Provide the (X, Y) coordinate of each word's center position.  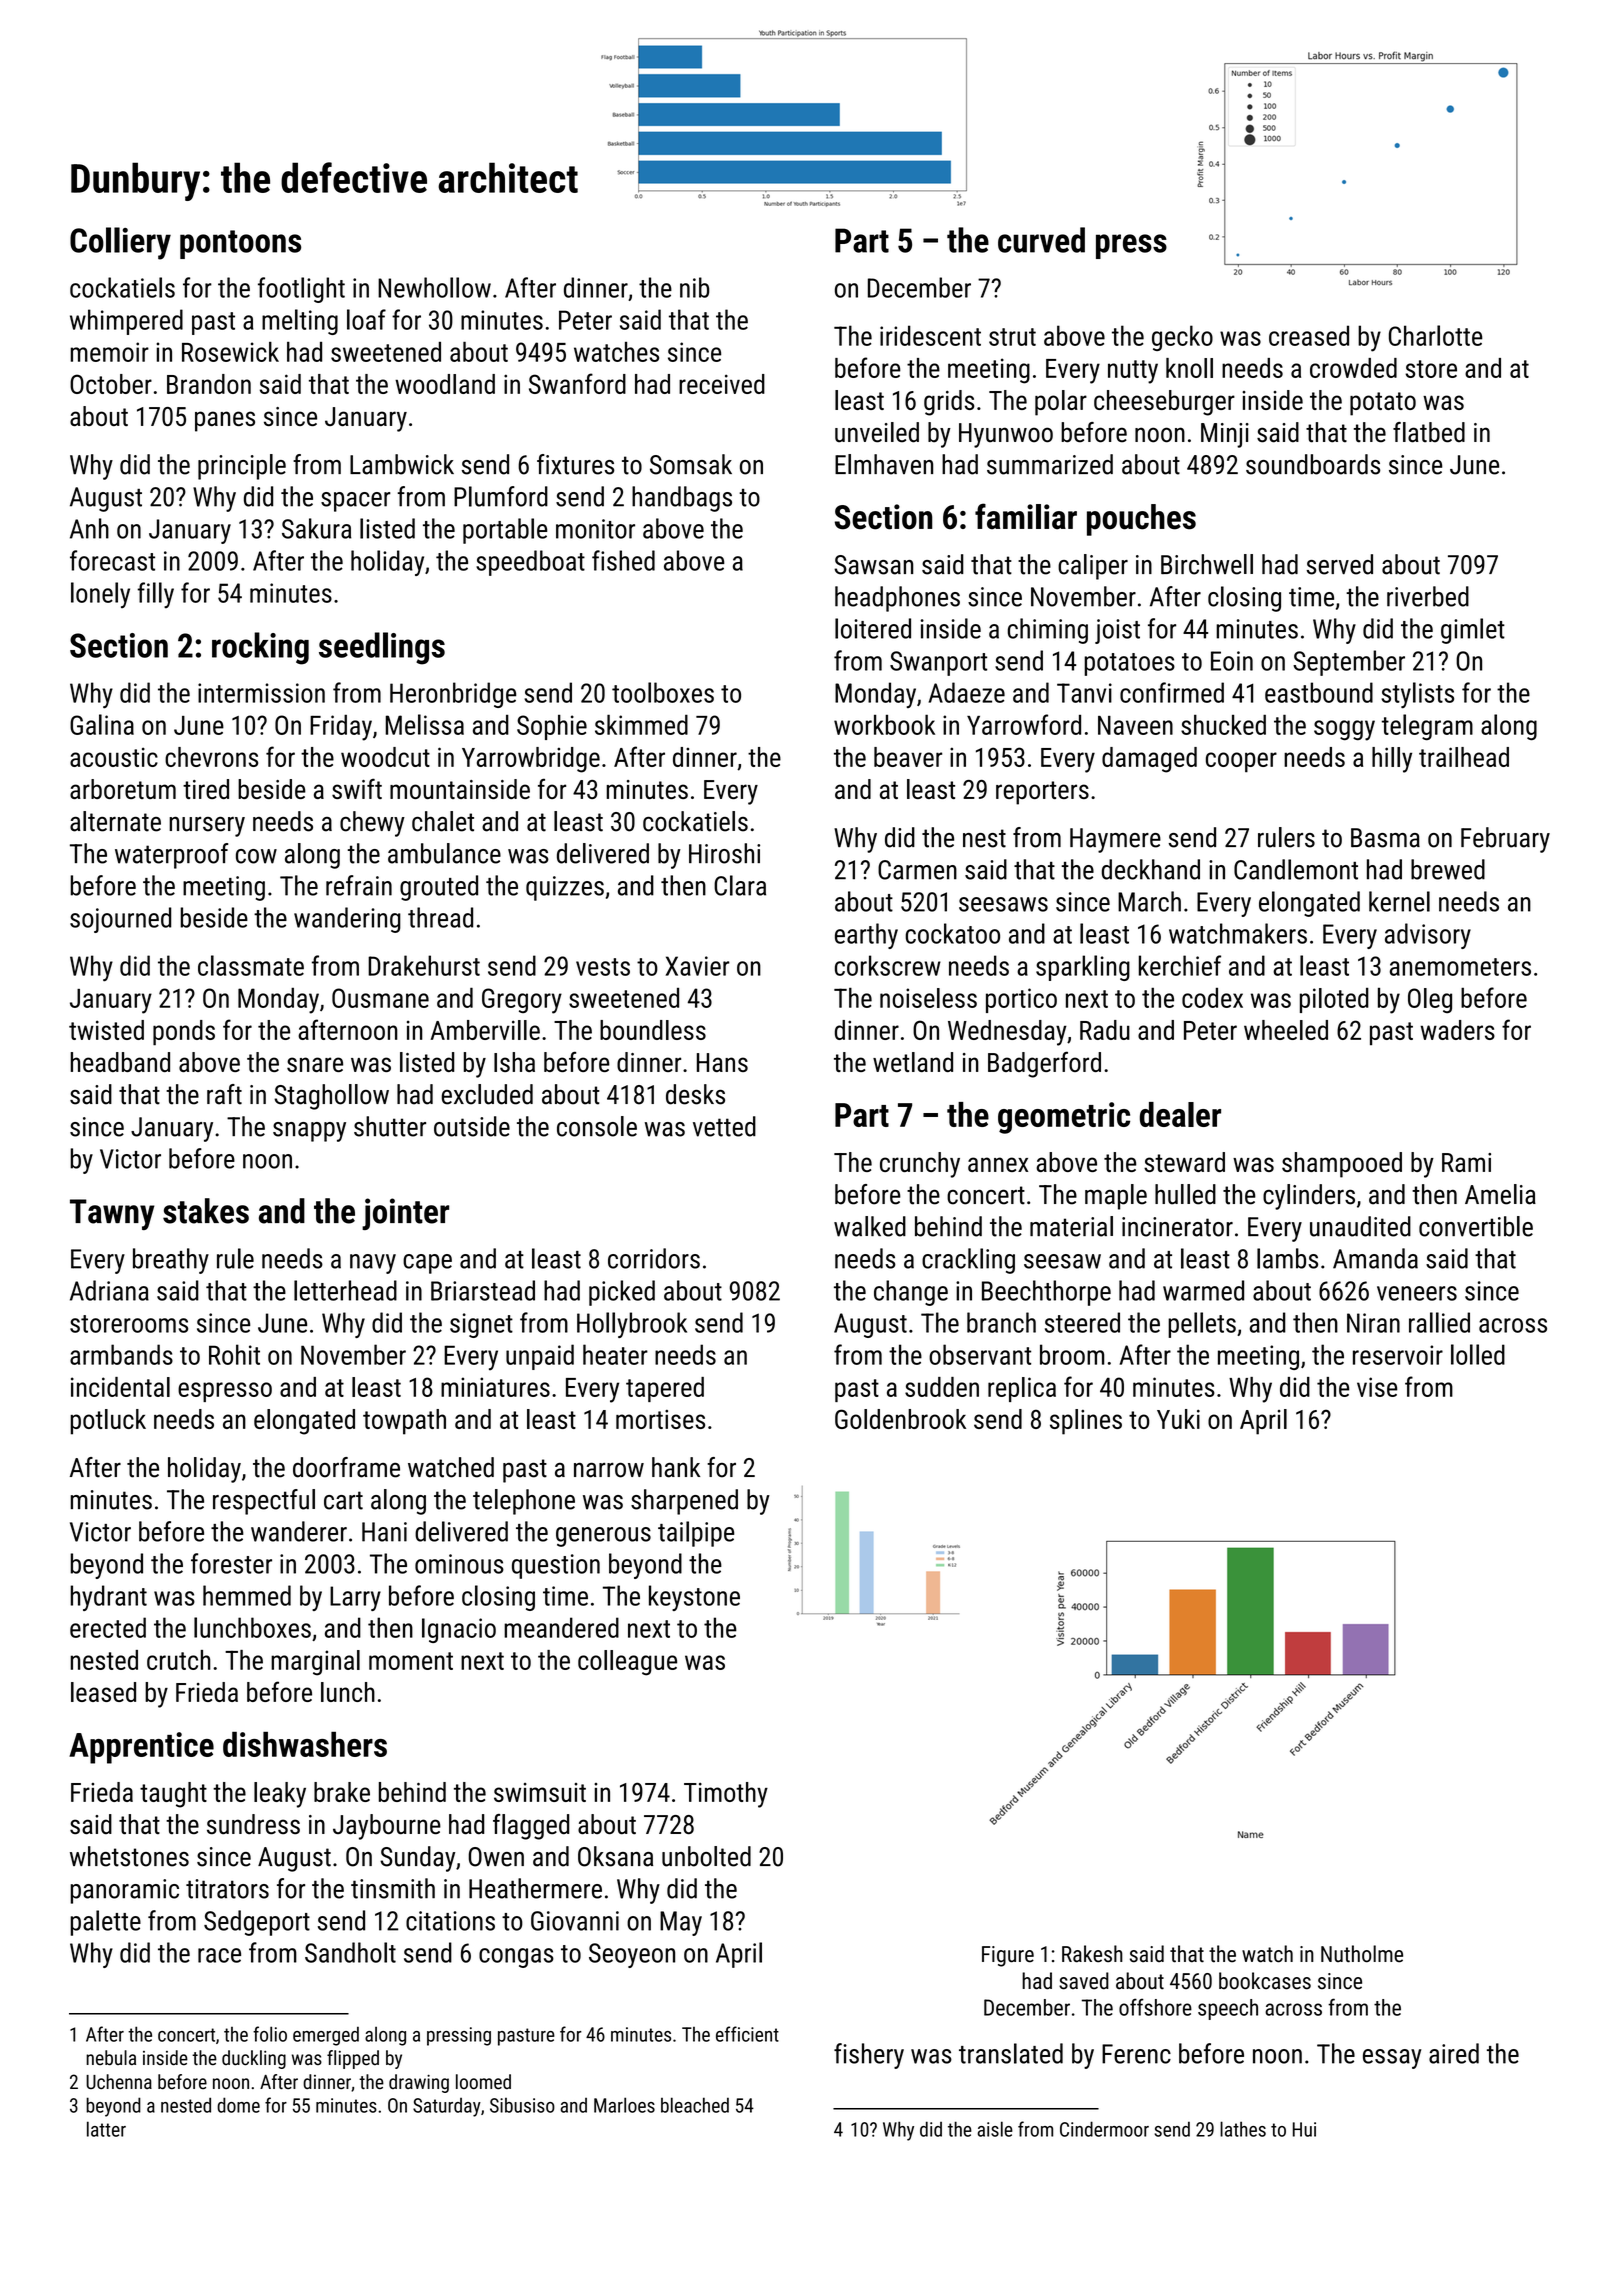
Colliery (120, 243)
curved (1041, 240)
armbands (121, 1354)
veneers (1417, 1293)
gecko (1182, 338)
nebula (111, 2058)
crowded (1353, 368)
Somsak (691, 464)
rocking (260, 648)
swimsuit (540, 1792)
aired (1454, 2053)
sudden (942, 1387)
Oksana (615, 1856)
